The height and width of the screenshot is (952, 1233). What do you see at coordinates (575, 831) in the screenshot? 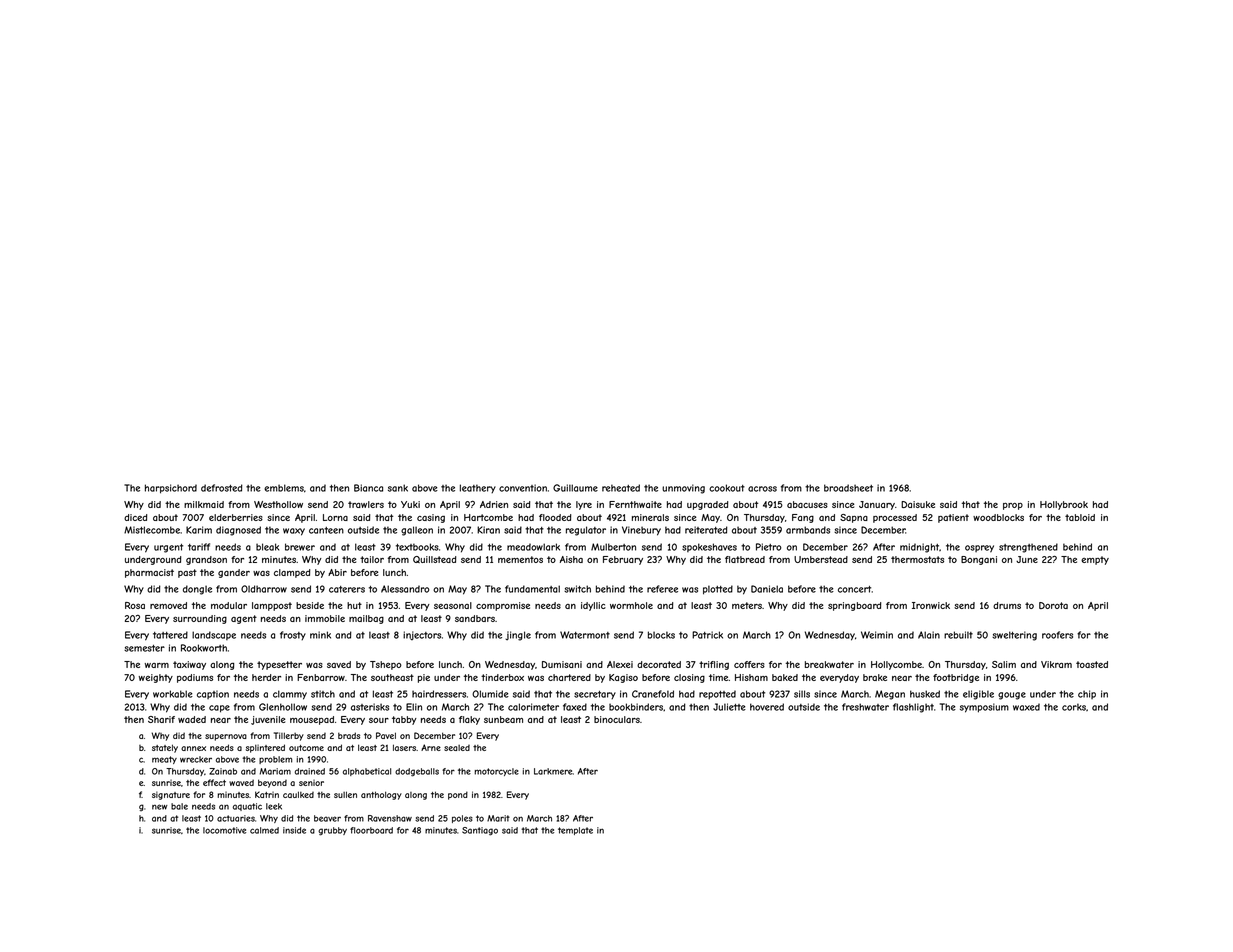
I see `template` at bounding box center [575, 831].
